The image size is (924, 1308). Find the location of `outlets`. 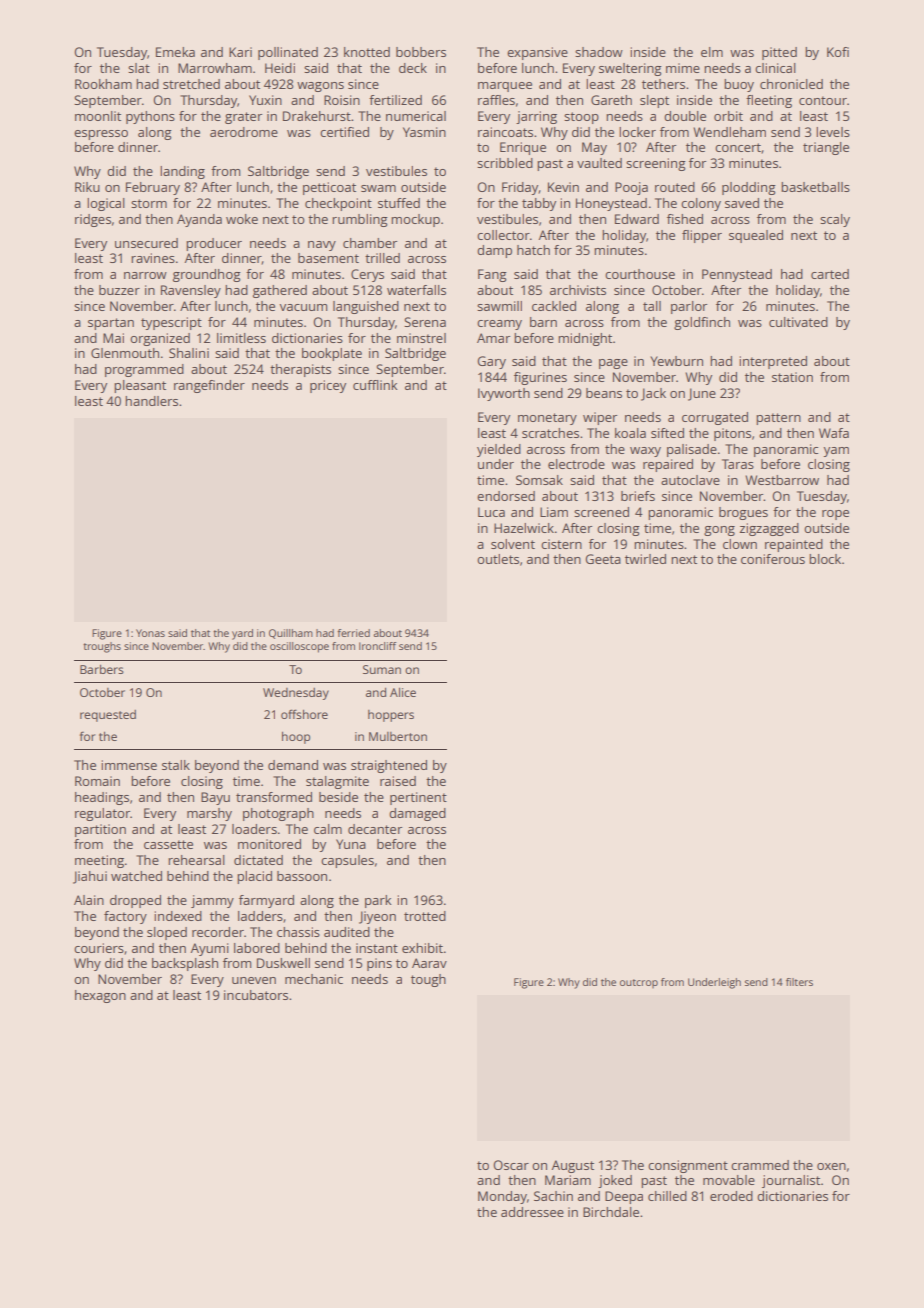

outlets is located at coordinates (498, 559).
